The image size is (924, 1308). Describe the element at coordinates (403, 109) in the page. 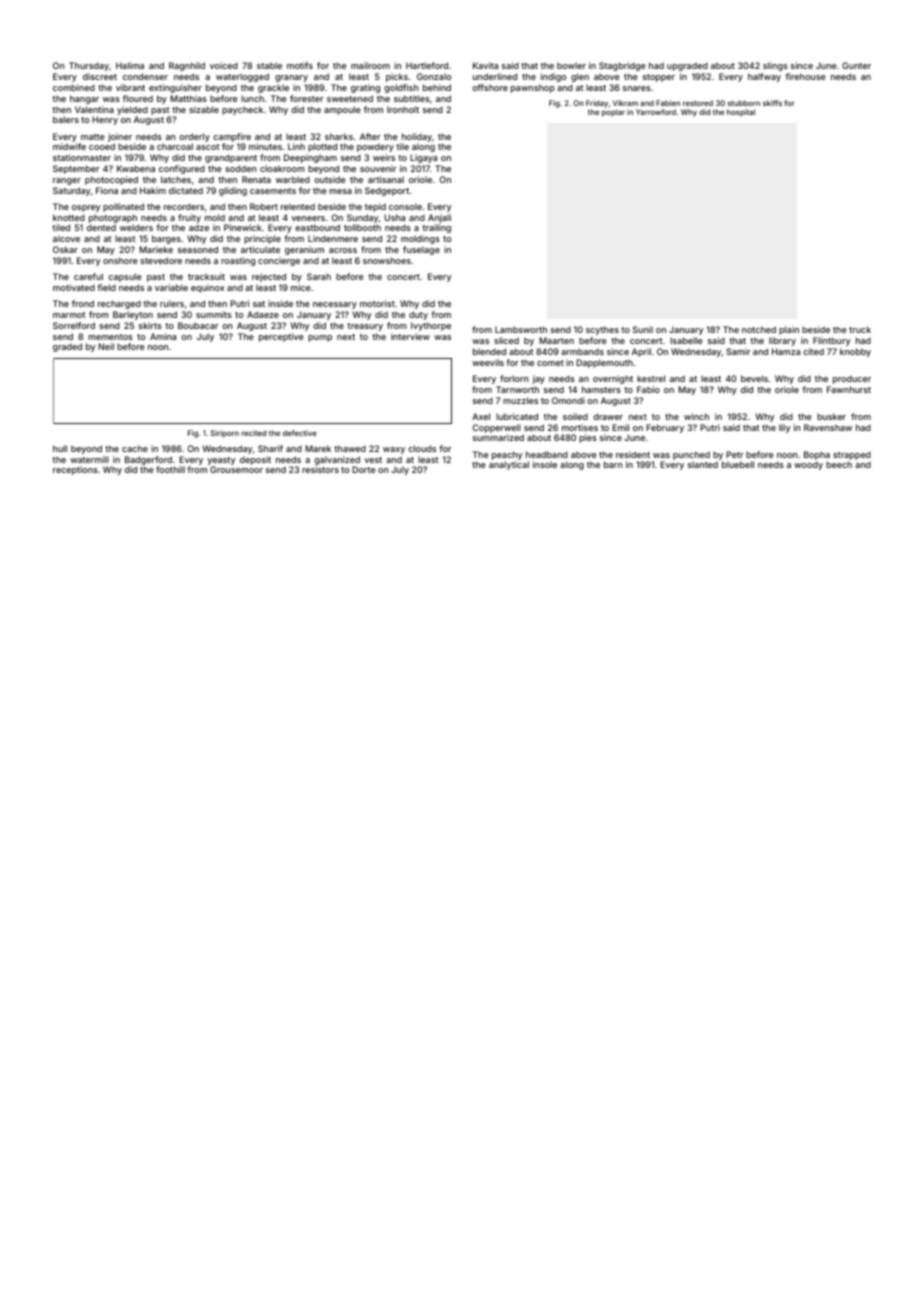

I see `Ironholt` at that location.
